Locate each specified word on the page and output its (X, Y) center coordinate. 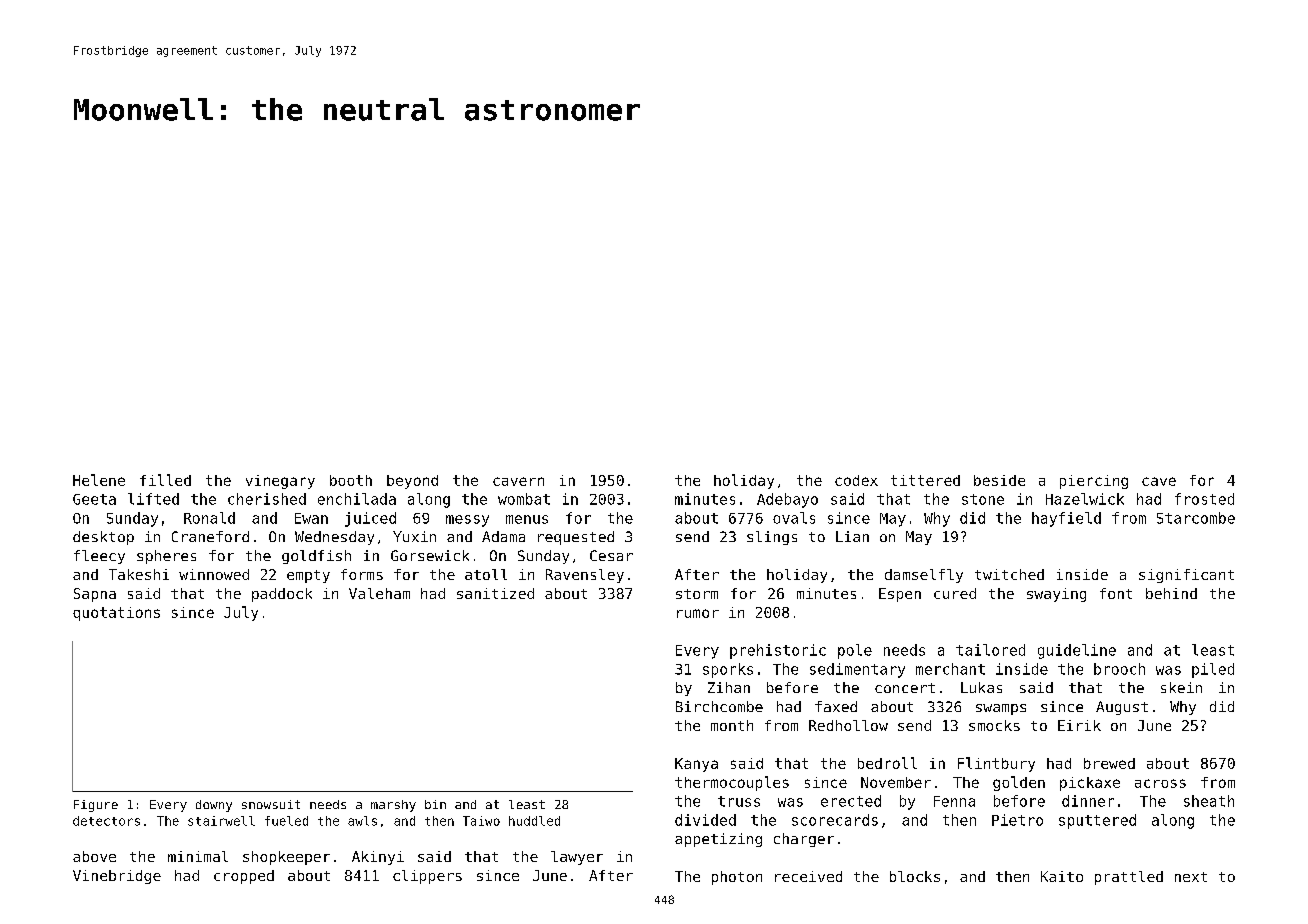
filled (165, 480)
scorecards (835, 820)
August (1122, 708)
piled (1213, 670)
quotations (116, 614)
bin (435, 804)
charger (804, 840)
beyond (412, 482)
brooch (1119, 669)
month (732, 725)
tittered (925, 480)
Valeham (379, 593)
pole (855, 651)
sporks (728, 670)
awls (362, 821)
